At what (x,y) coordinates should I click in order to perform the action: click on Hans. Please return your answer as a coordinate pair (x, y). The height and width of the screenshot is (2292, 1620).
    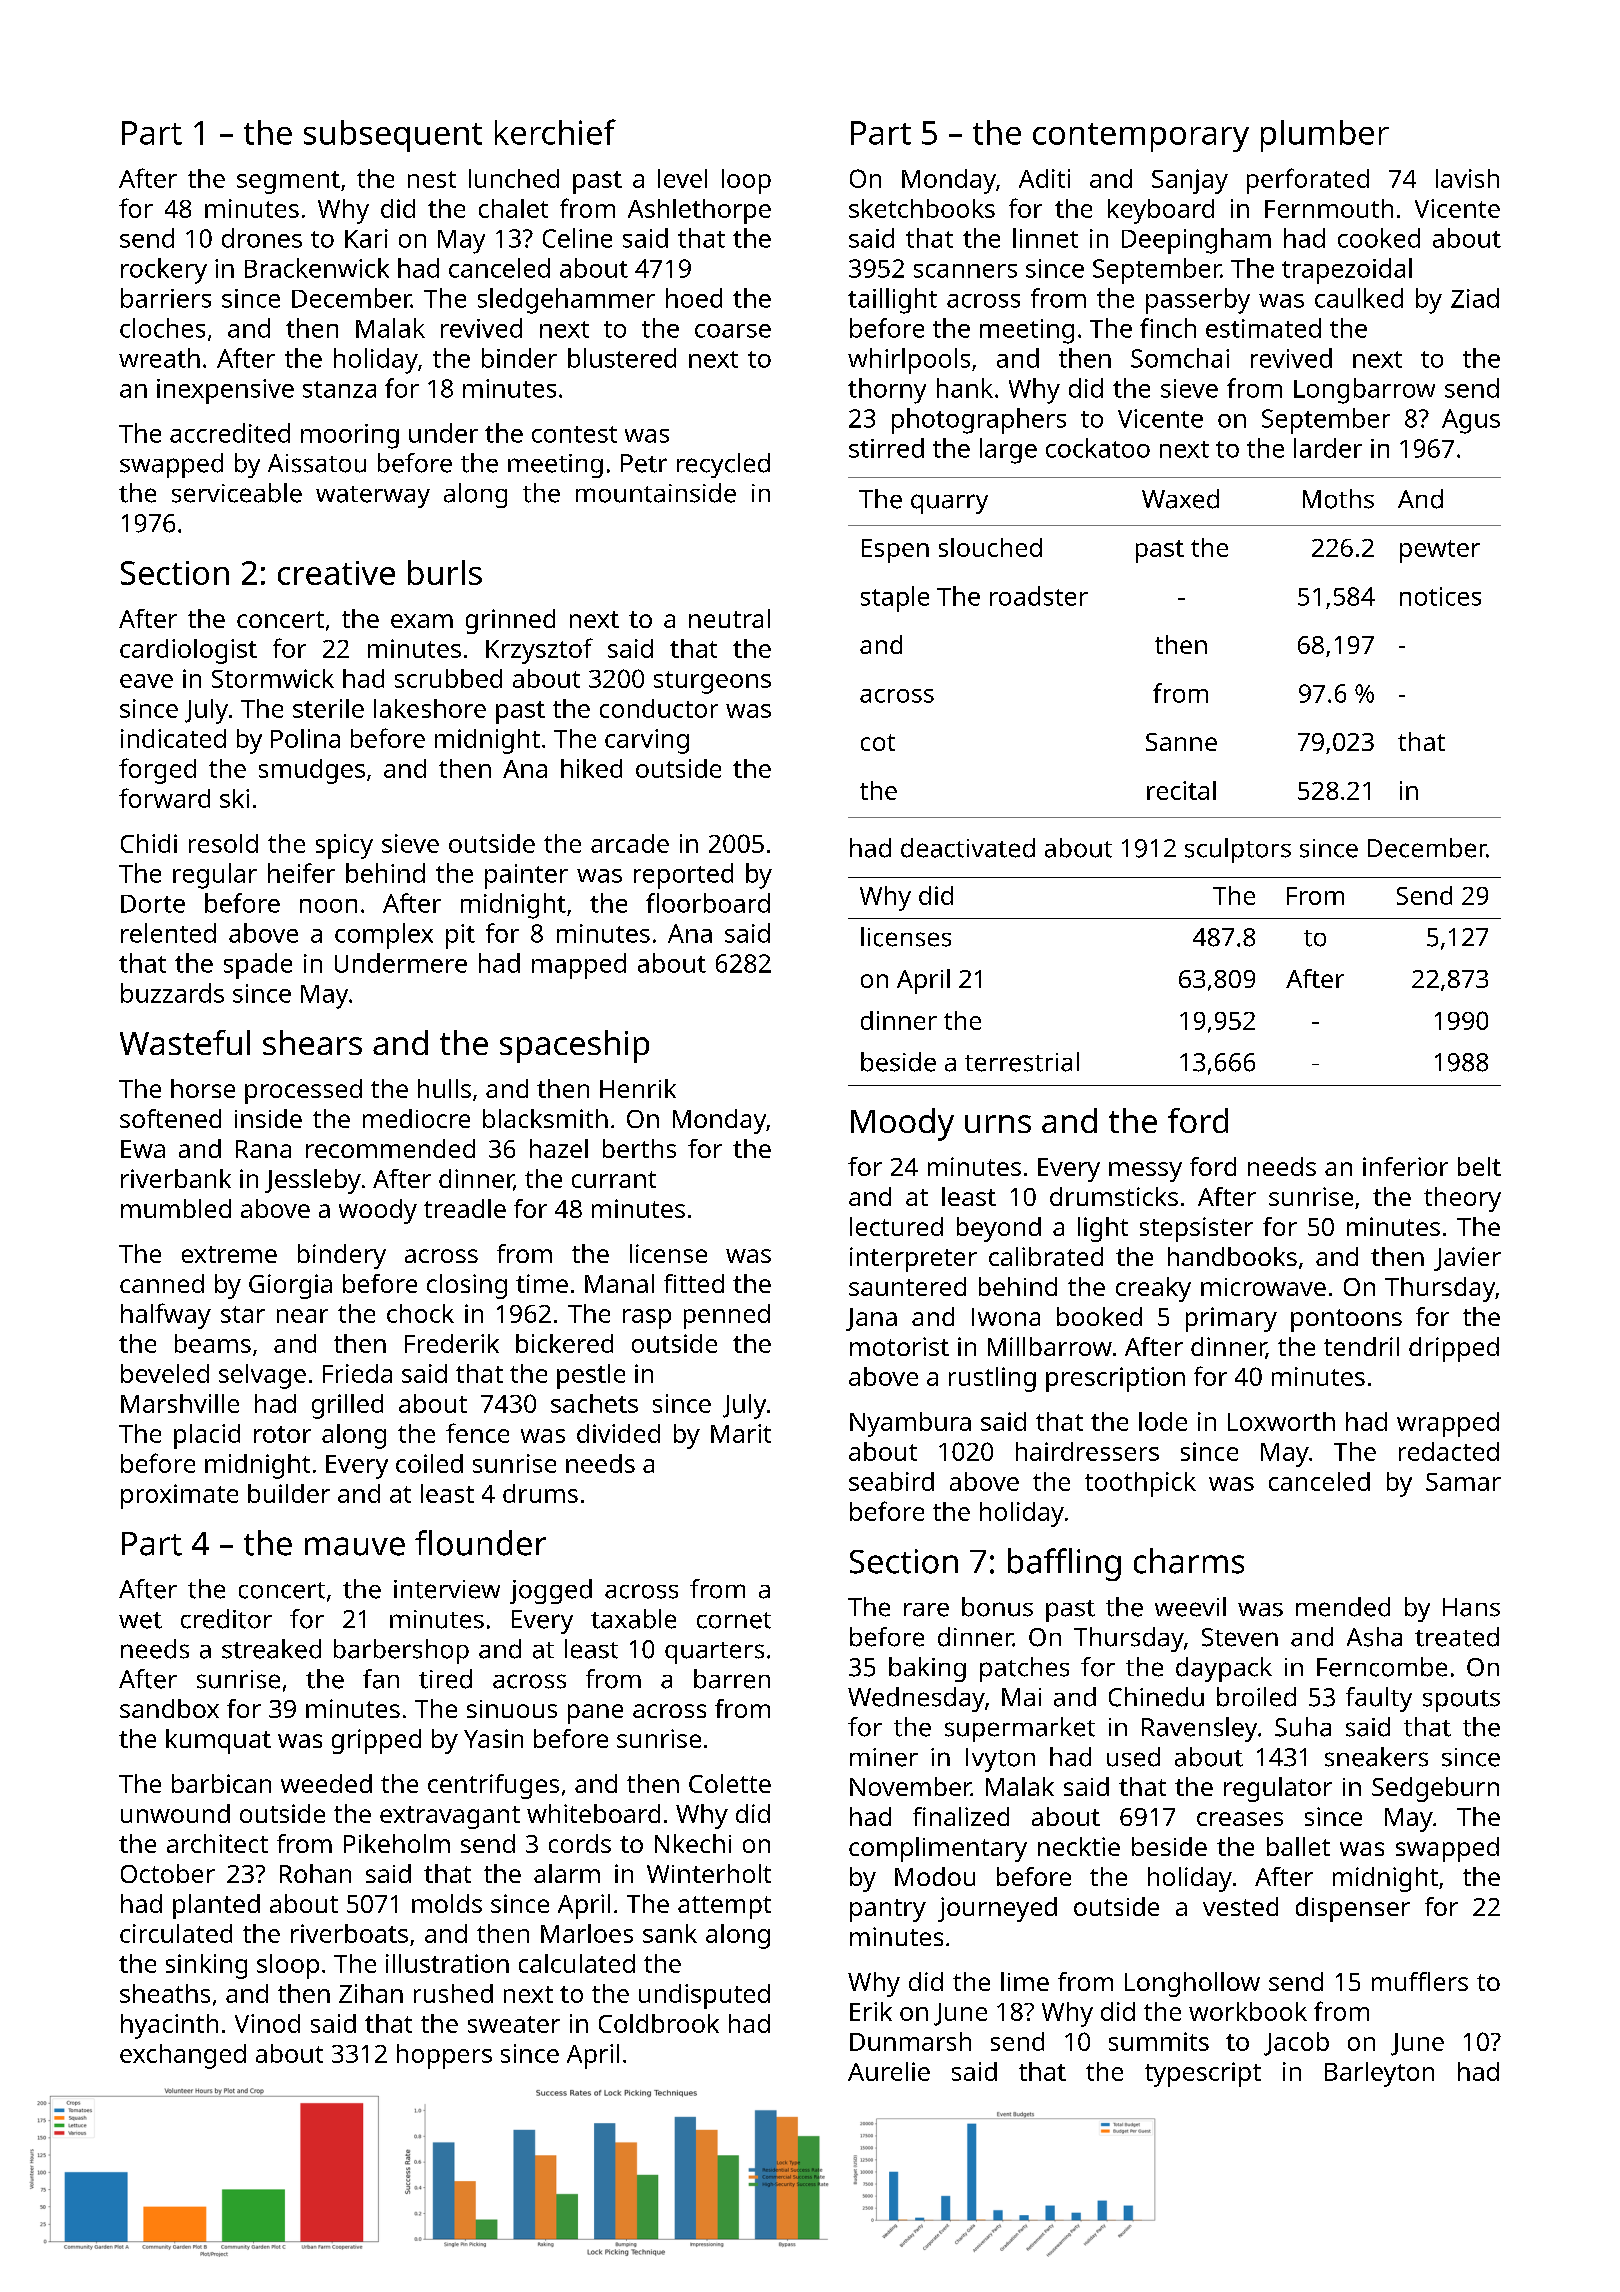
    Looking at the image, I should click on (1471, 1607).
